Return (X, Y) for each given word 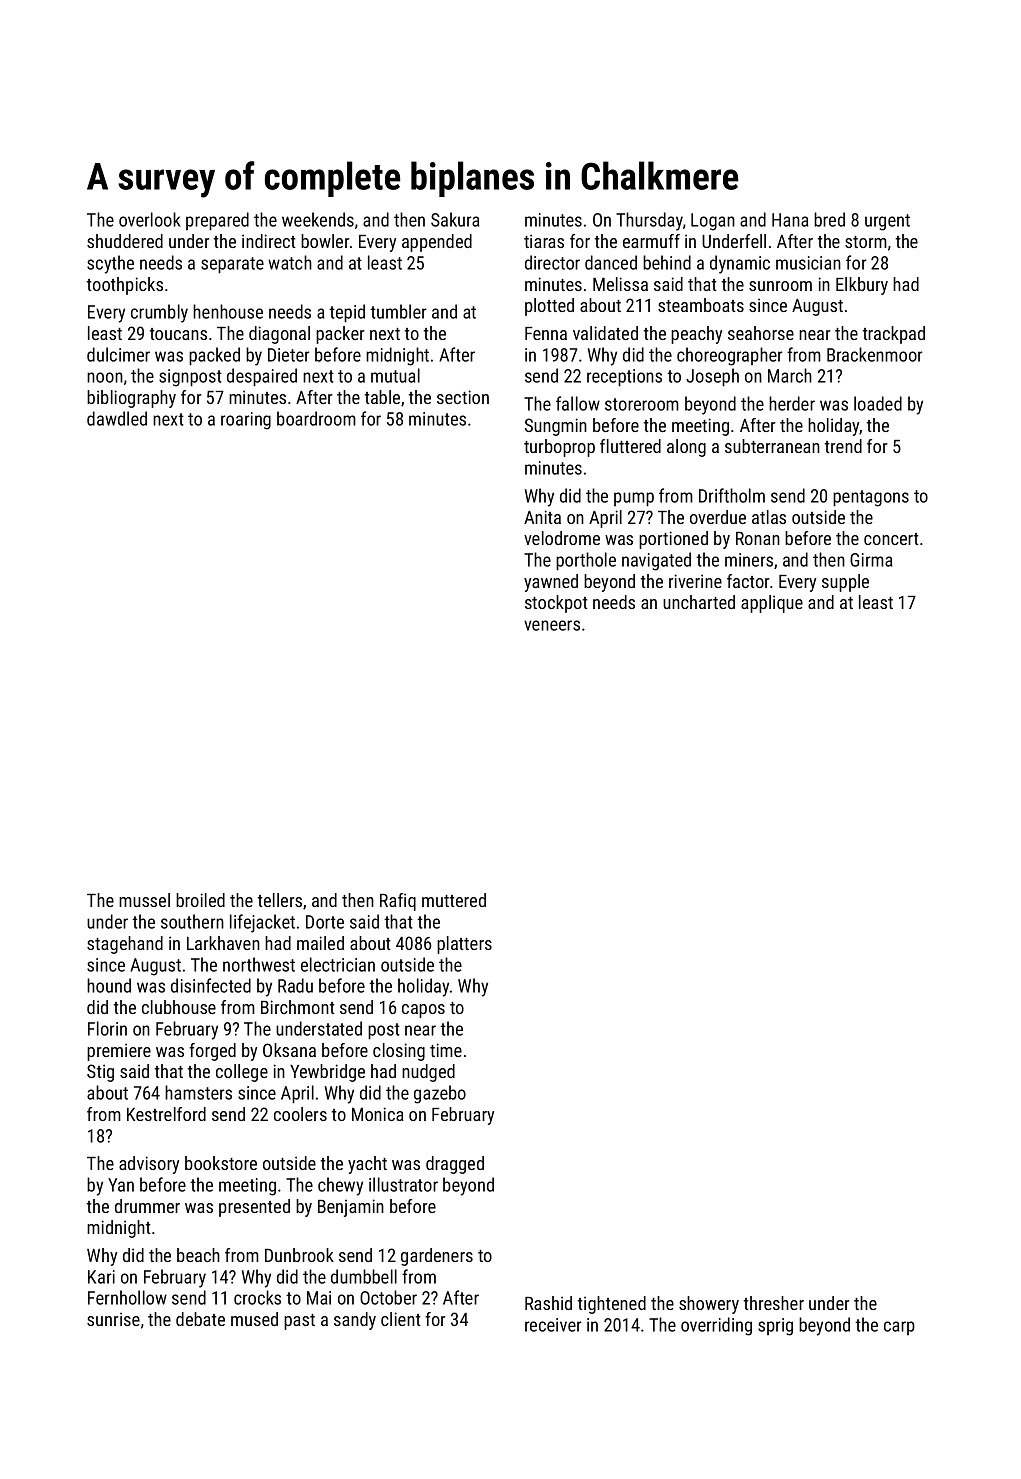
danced (611, 262)
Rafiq (398, 902)
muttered (454, 900)
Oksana (289, 1050)
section (463, 397)
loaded (878, 403)
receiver (553, 1325)
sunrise (113, 1319)
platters (464, 945)
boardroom (316, 418)
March (790, 375)
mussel (144, 900)
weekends (318, 219)
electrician (338, 964)
